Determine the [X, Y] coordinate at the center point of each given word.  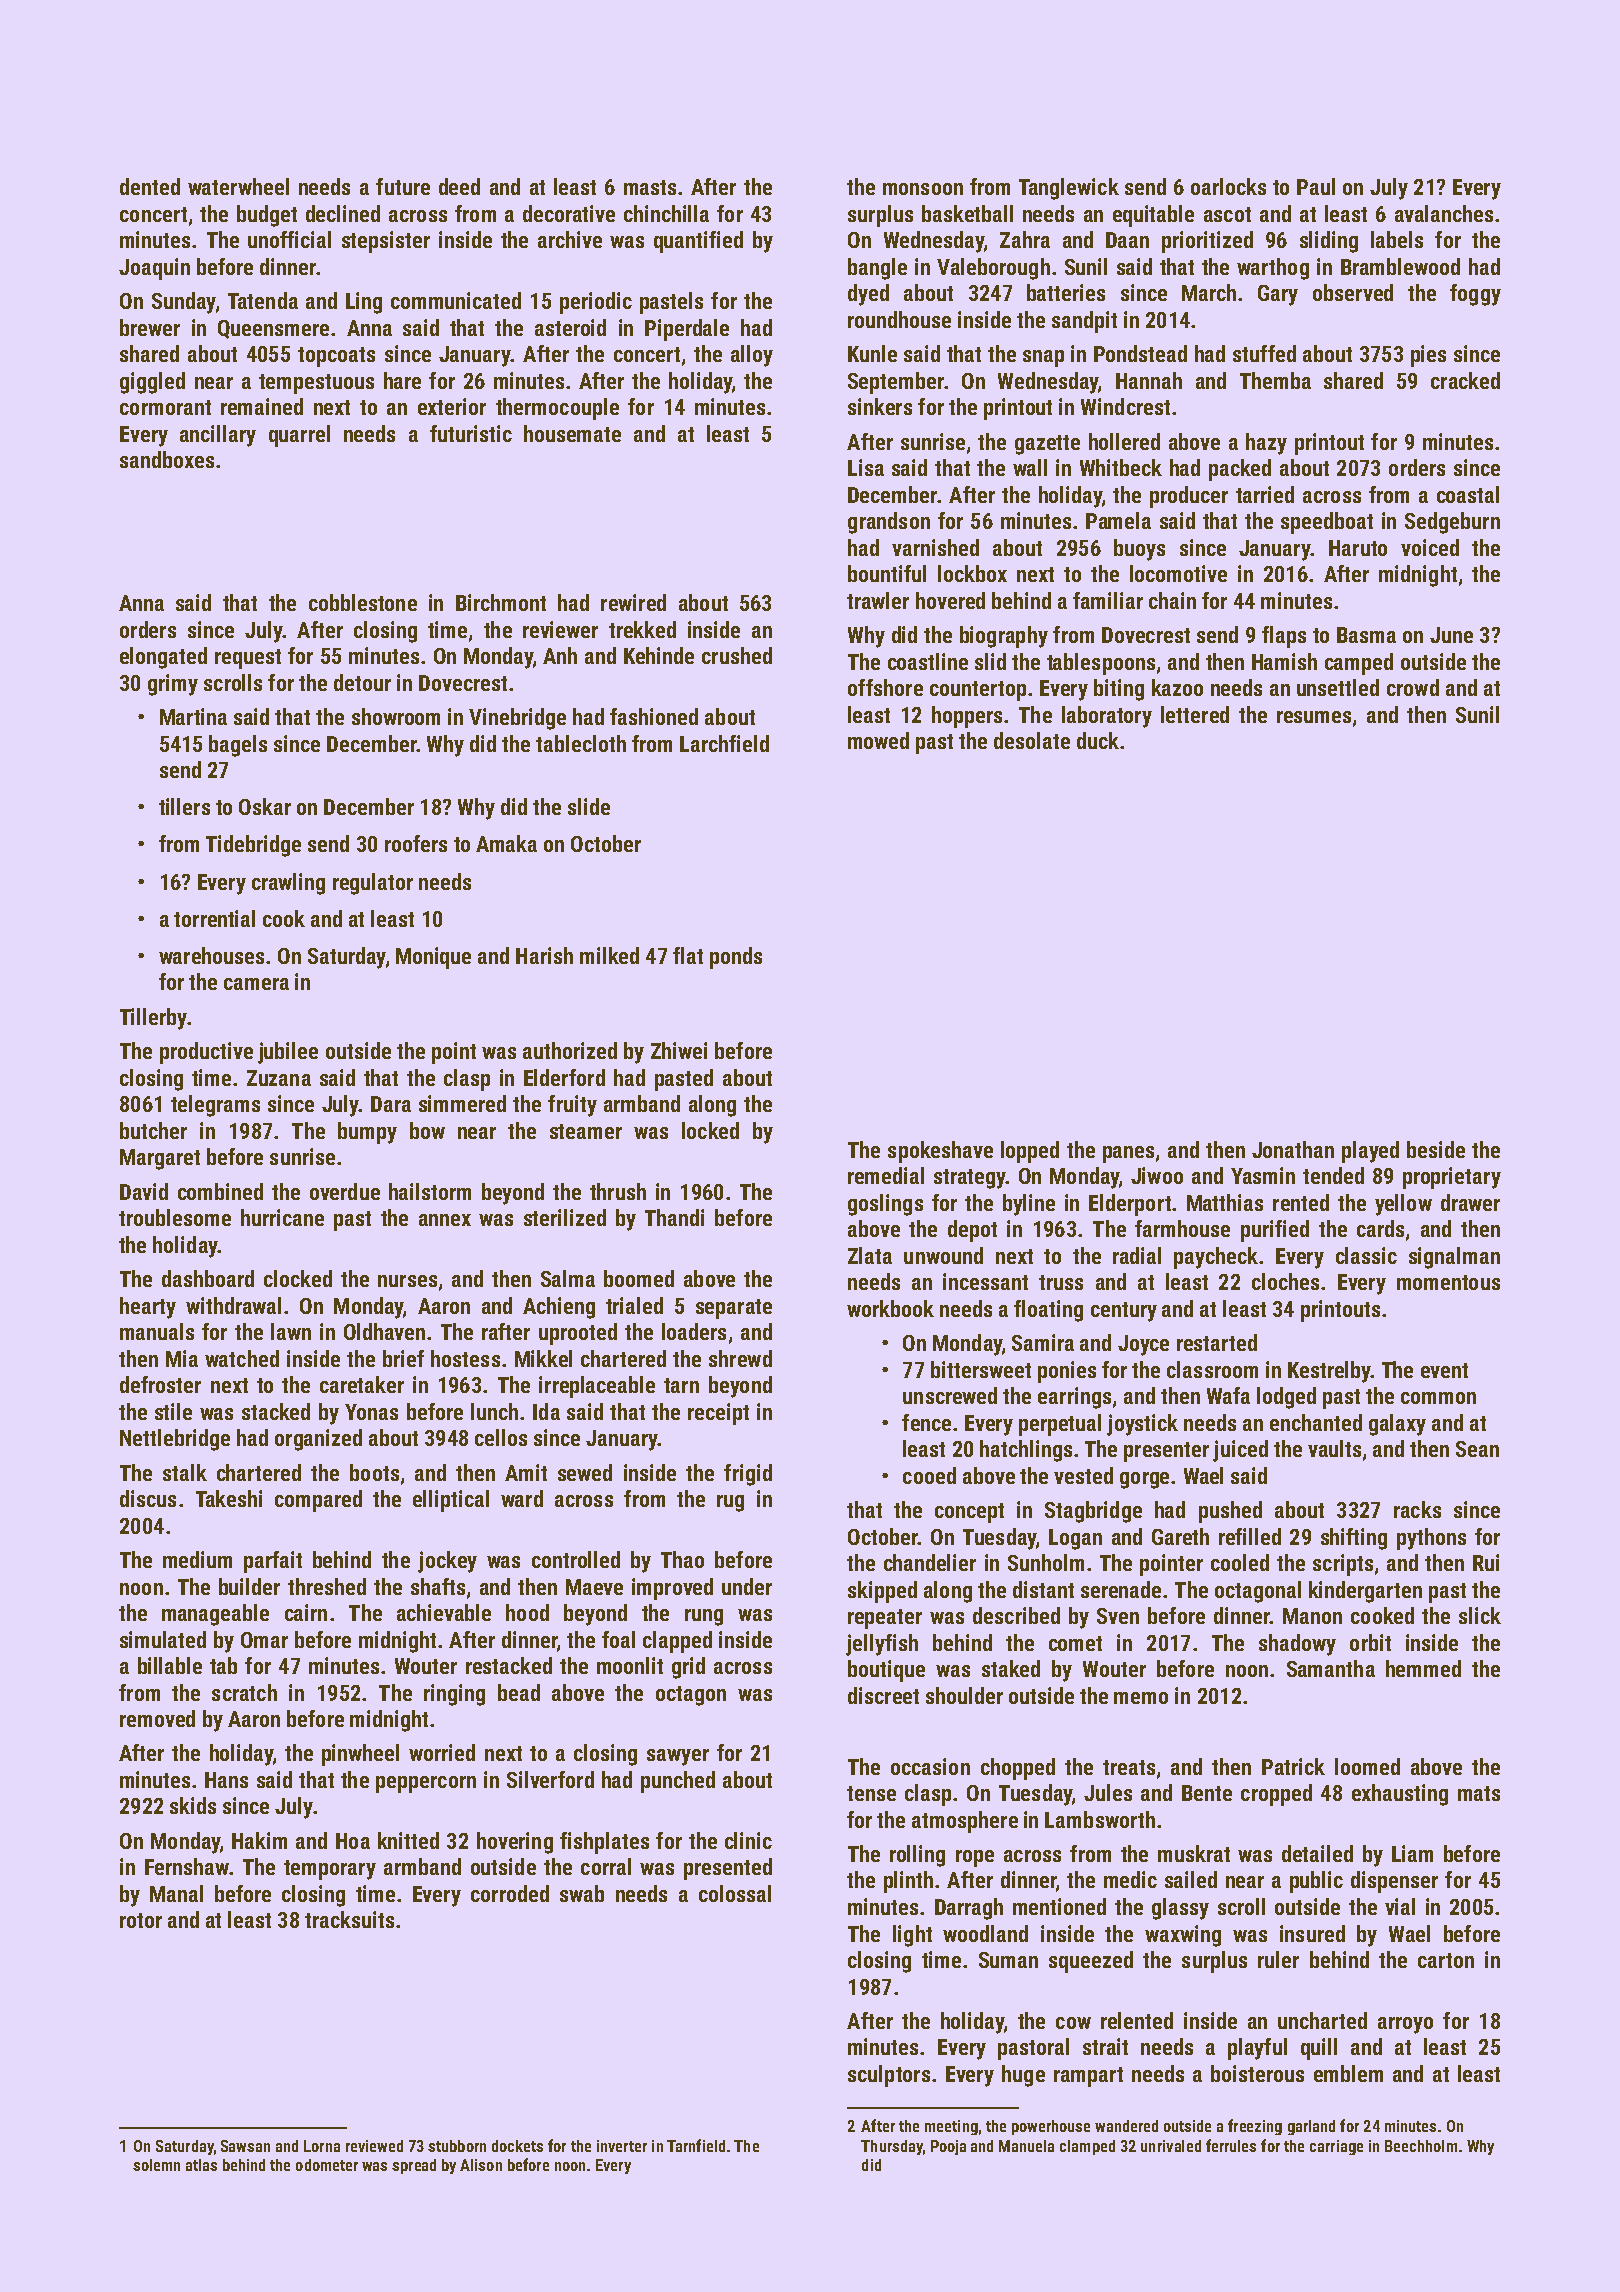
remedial [886, 1175]
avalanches [1444, 213]
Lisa [866, 467]
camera [256, 984]
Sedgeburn [1452, 523]
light [912, 1936]
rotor [141, 1920]
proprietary [1452, 1178]
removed [157, 1718]
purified [1275, 1231]
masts [650, 187]
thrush [618, 1191]
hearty [148, 1308]
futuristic [471, 433]
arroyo [1405, 2025]
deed [459, 186]
